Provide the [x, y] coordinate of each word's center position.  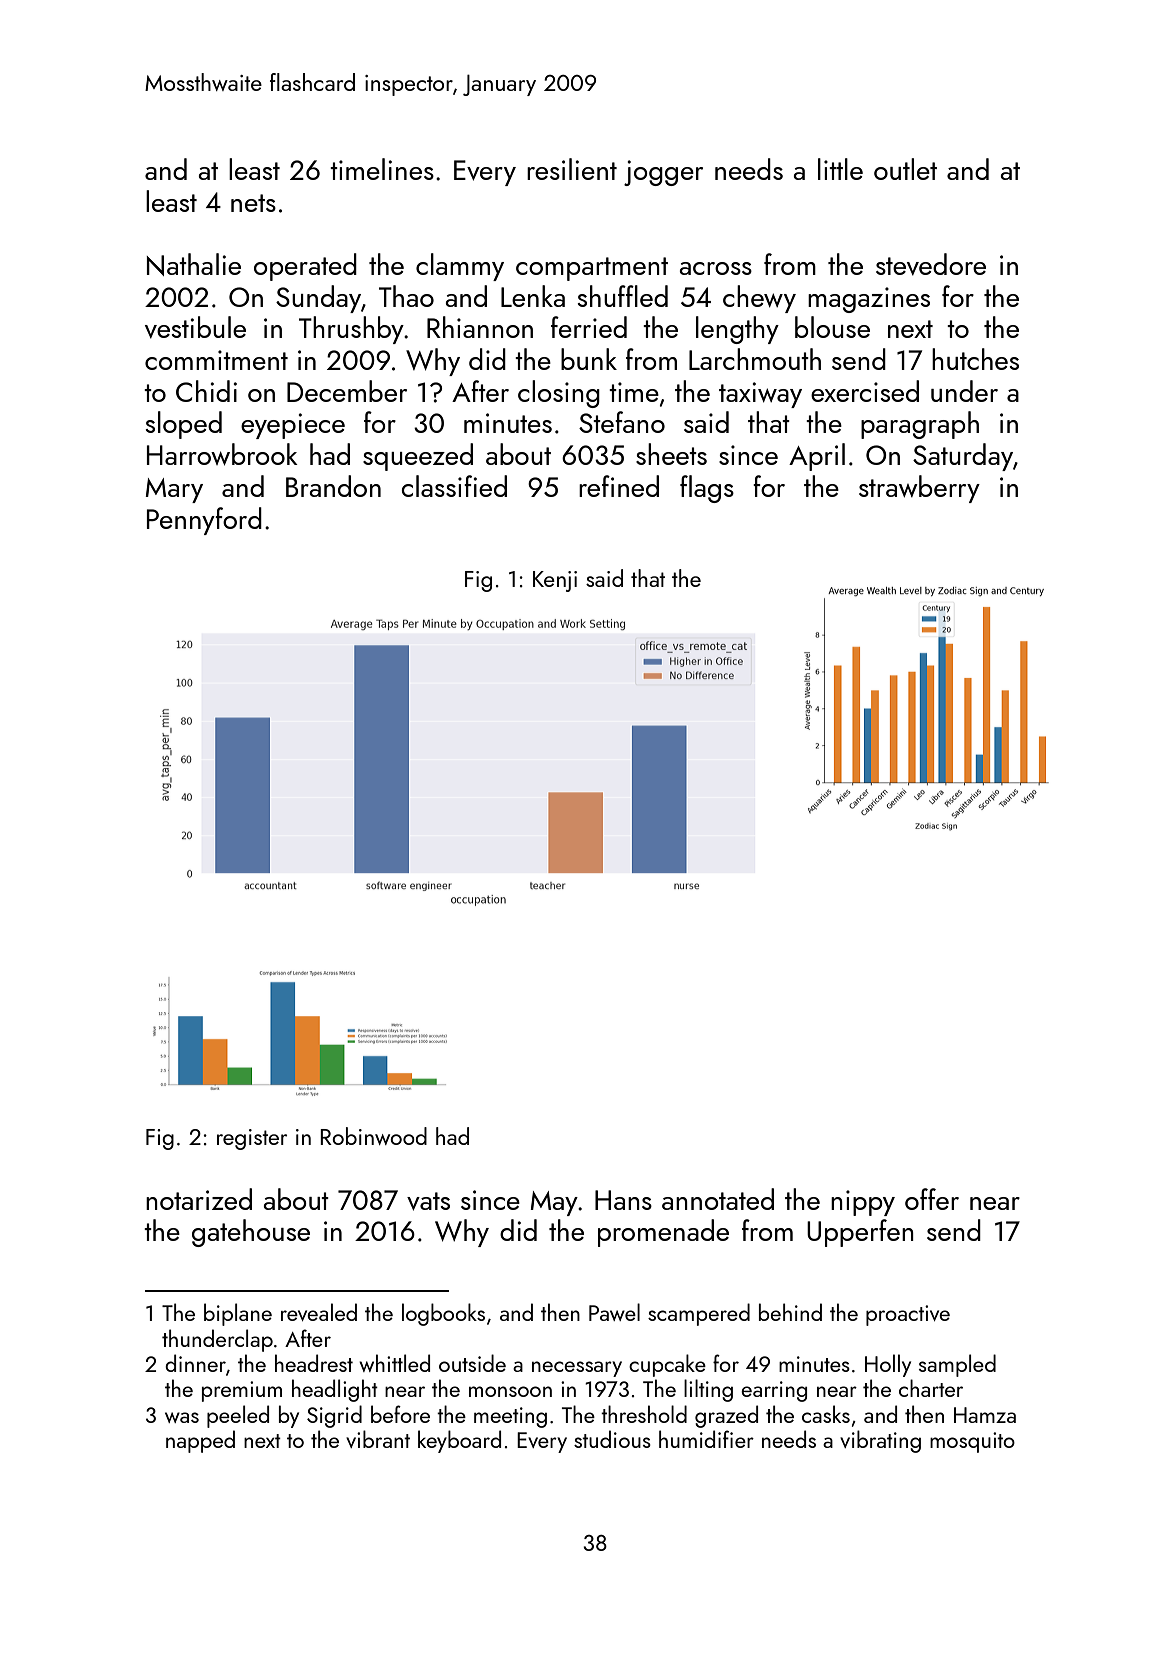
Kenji [555, 581]
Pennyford [204, 521]
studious [612, 1439]
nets [253, 203]
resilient [572, 169]
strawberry [919, 489]
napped [200, 1441]
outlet [905, 169]
